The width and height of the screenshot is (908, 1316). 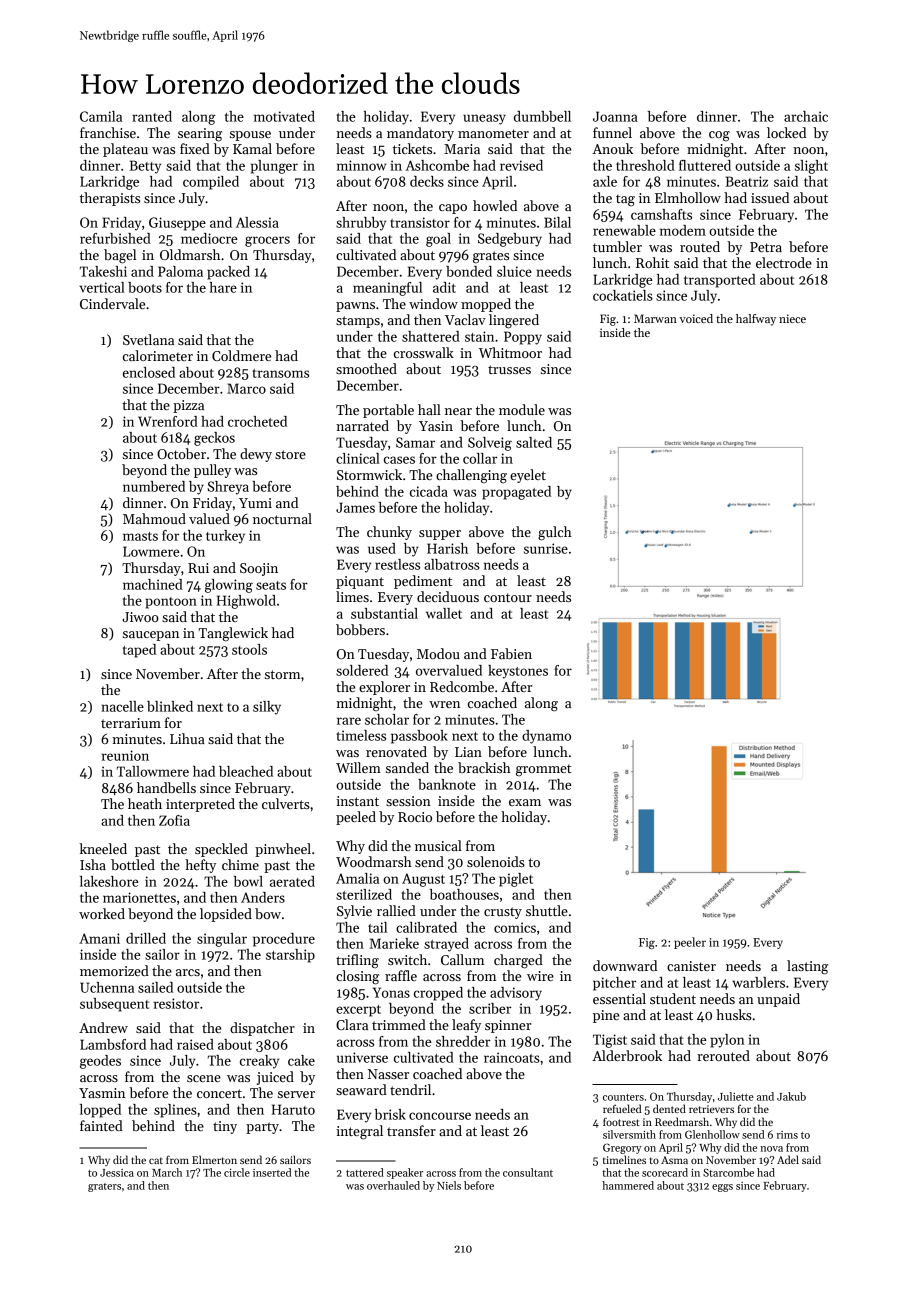 What do you see at coordinates (170, 706) in the screenshot?
I see `blinked` at bounding box center [170, 706].
